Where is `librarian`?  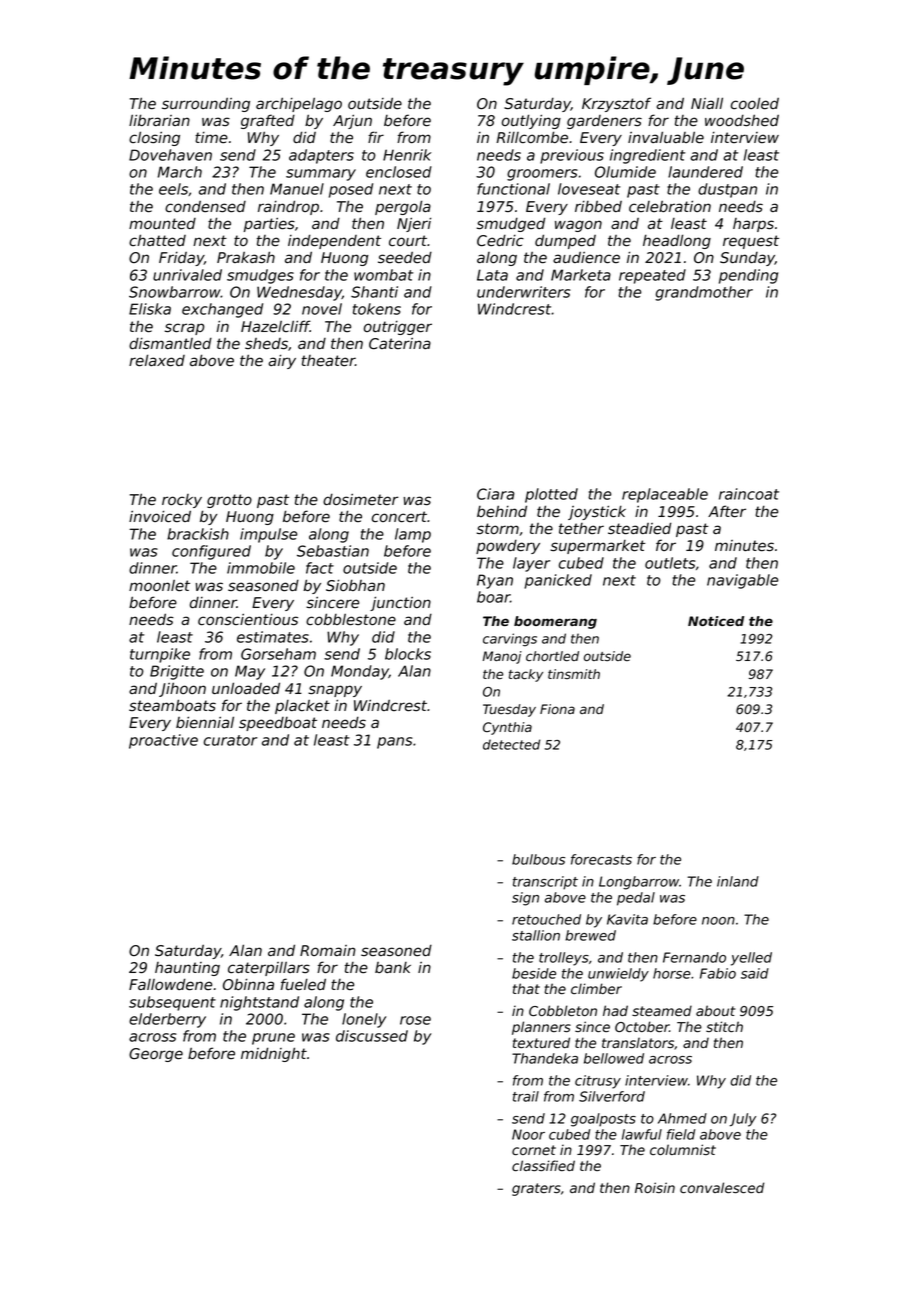
librarian is located at coordinates (159, 120).
